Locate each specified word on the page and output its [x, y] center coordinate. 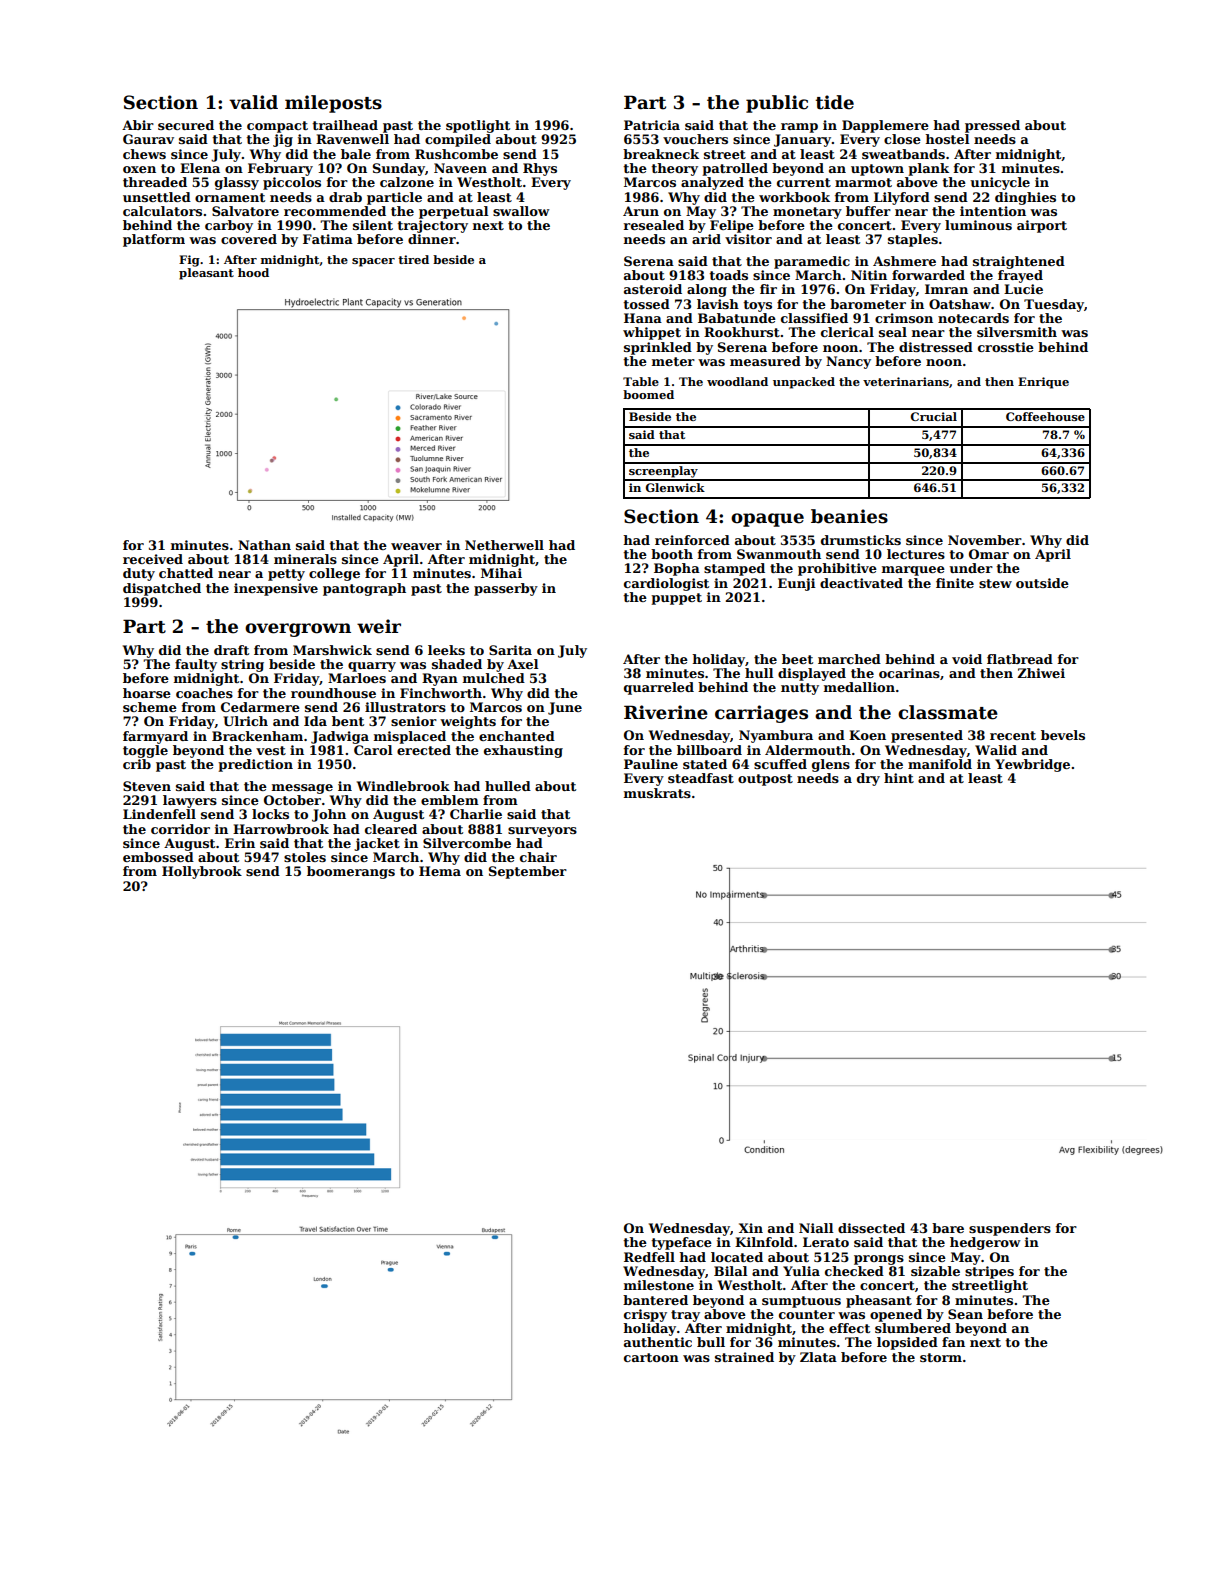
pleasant [206, 274]
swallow [521, 211]
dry [868, 779]
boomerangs [351, 872]
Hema [440, 871]
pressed [992, 126]
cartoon [651, 1357]
